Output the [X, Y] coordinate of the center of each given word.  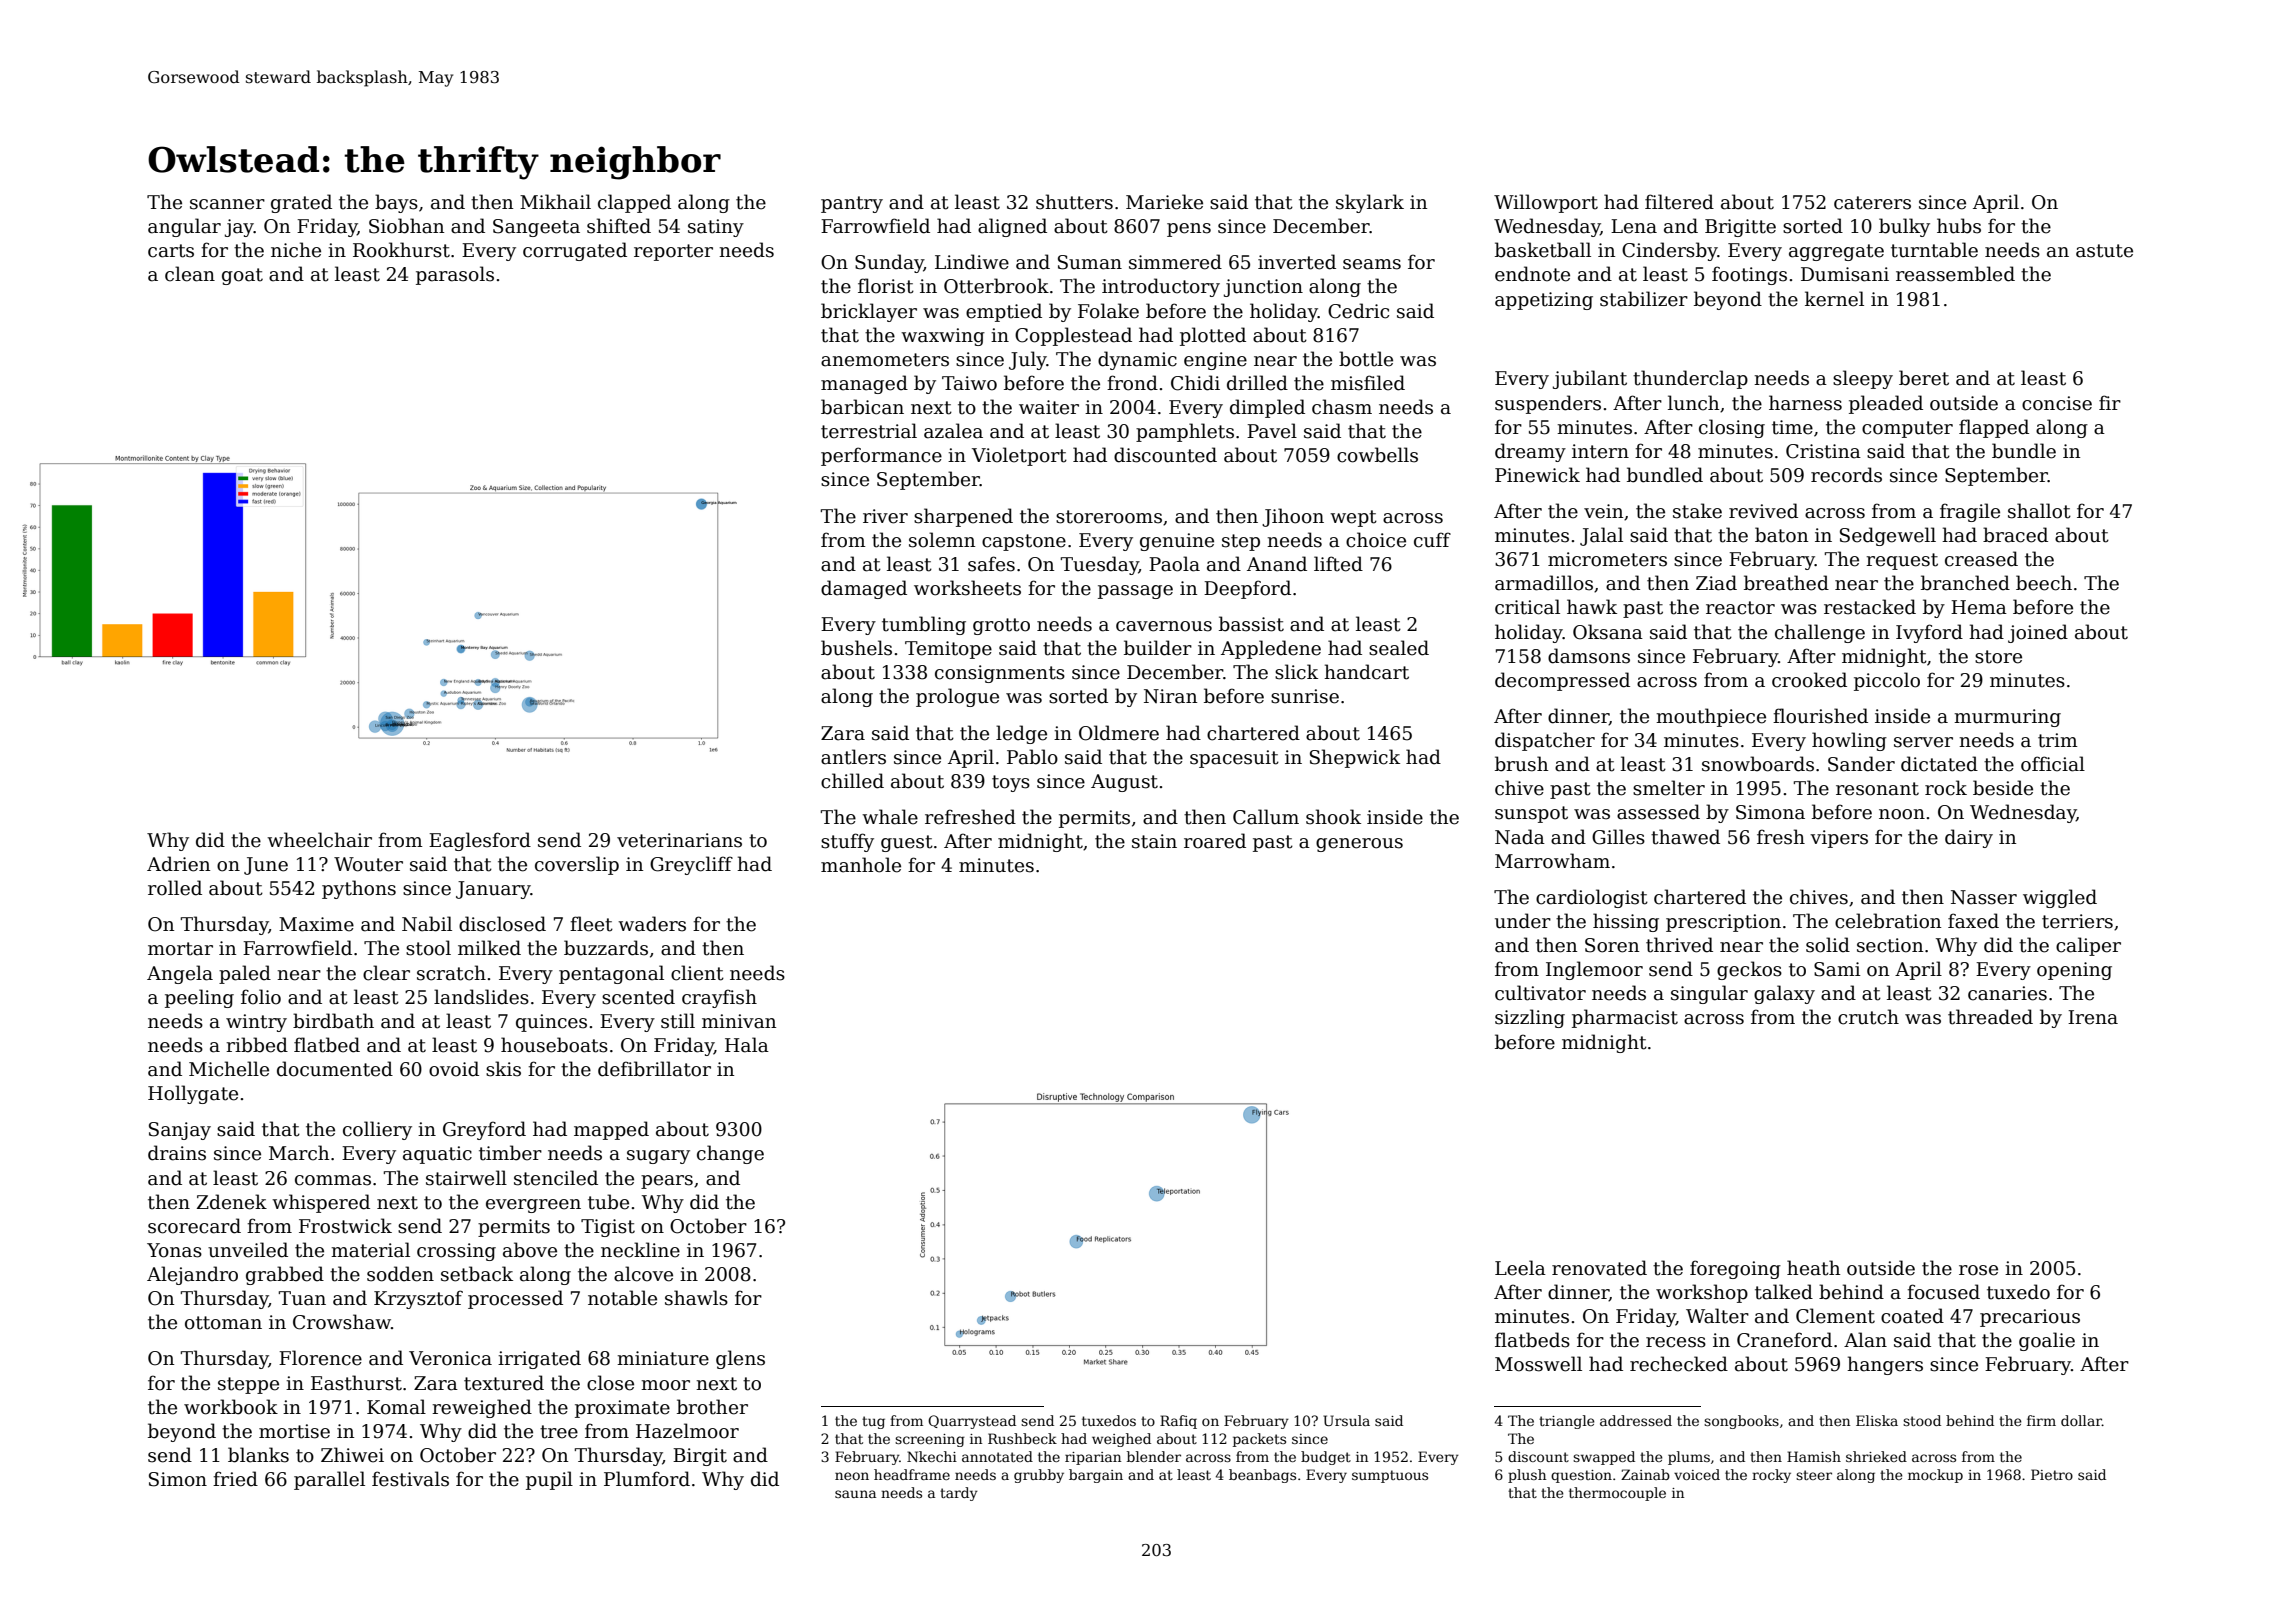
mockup [1935, 1476]
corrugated [575, 251]
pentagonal [611, 974]
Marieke [1164, 202]
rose [1978, 1270]
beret [1924, 378]
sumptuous [1390, 1476]
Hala [747, 1045]
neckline [640, 1250]
